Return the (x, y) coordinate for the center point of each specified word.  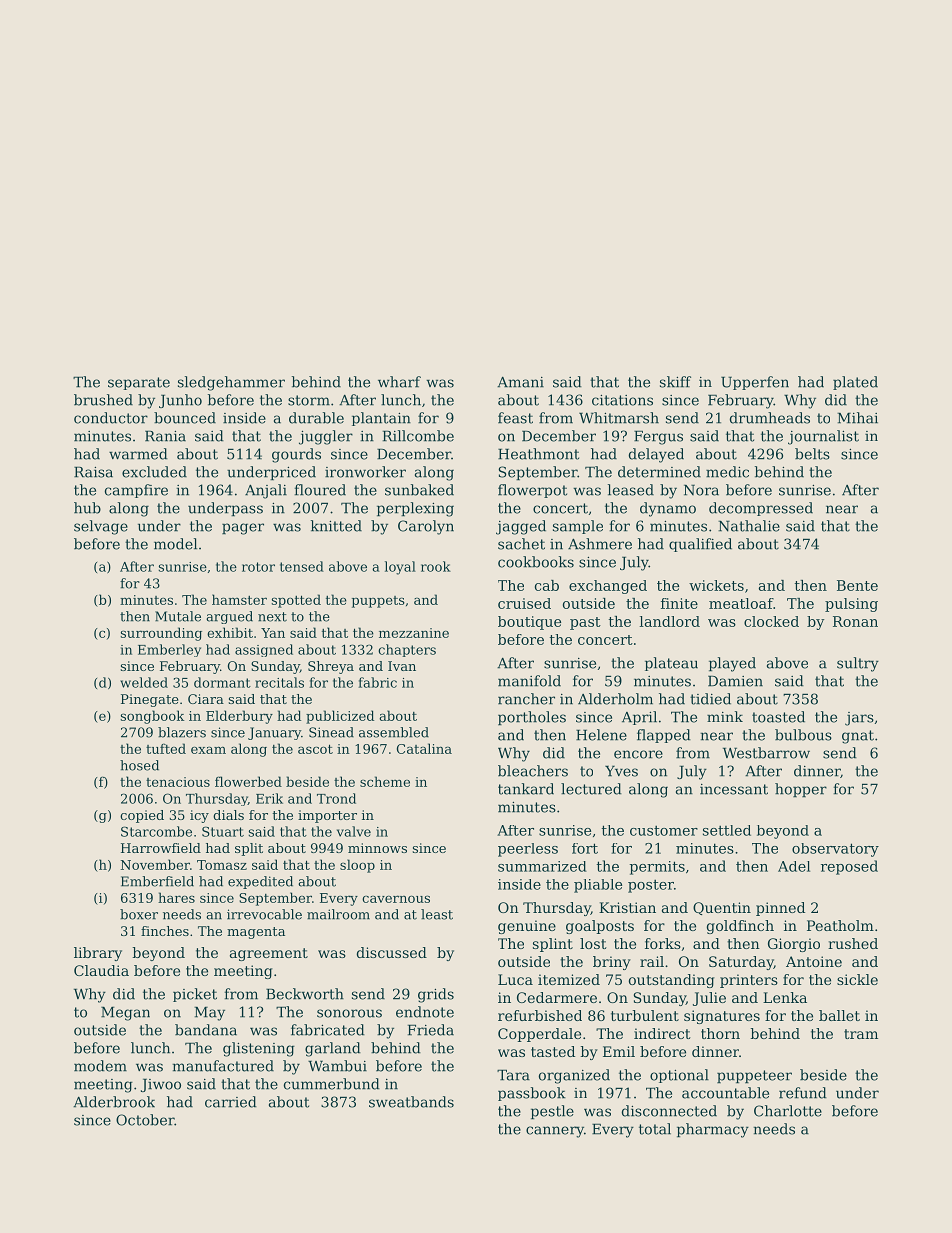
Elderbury (239, 717)
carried (231, 1102)
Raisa (93, 472)
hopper (801, 790)
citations (622, 400)
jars (859, 719)
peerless (528, 850)
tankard (526, 789)
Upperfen (755, 383)
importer (327, 816)
